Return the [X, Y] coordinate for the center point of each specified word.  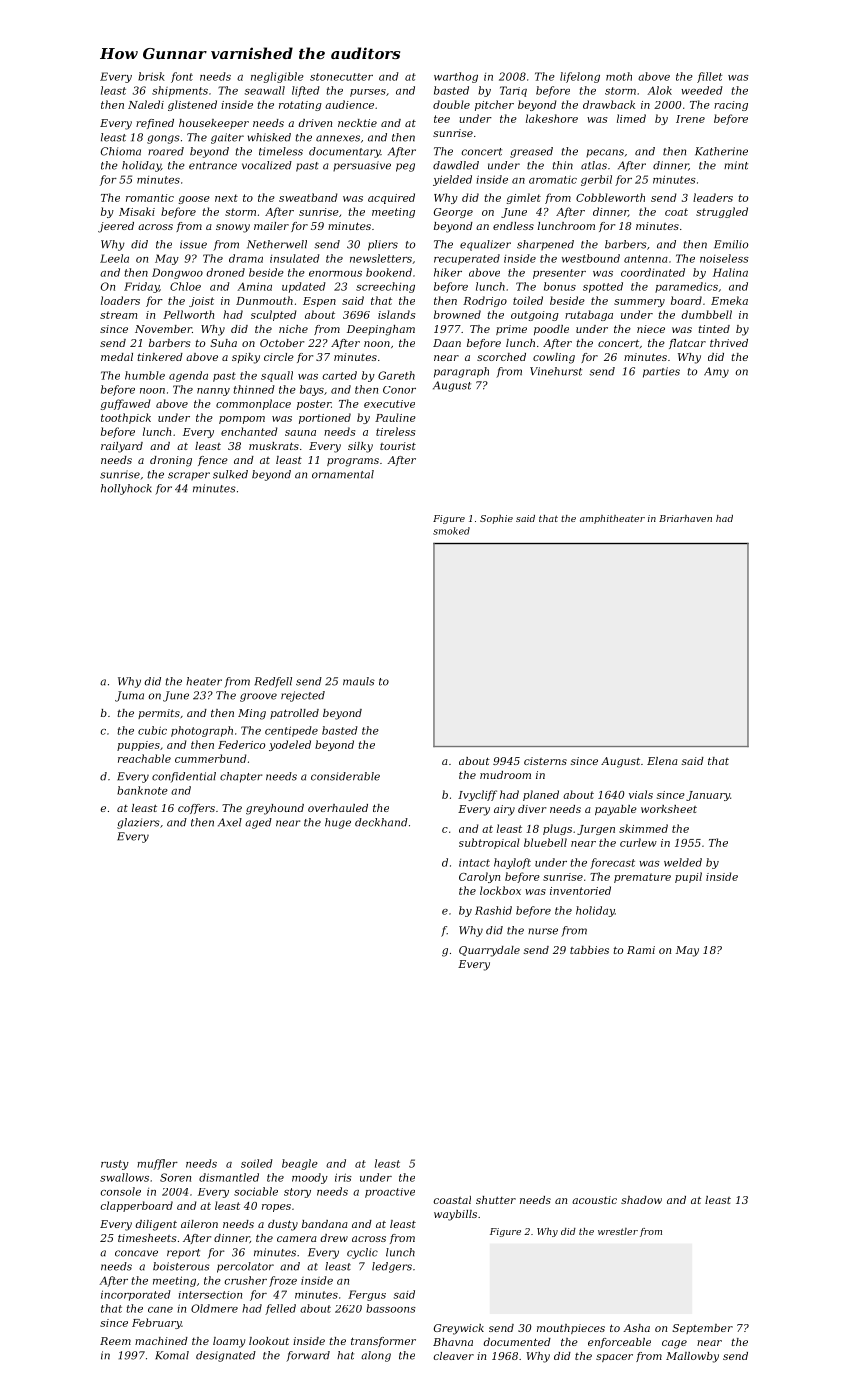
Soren [175, 1177]
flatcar [687, 344]
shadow [641, 1200]
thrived [729, 343]
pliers [383, 245]
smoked [451, 531]
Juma [129, 696]
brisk [151, 76]
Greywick [459, 1329]
